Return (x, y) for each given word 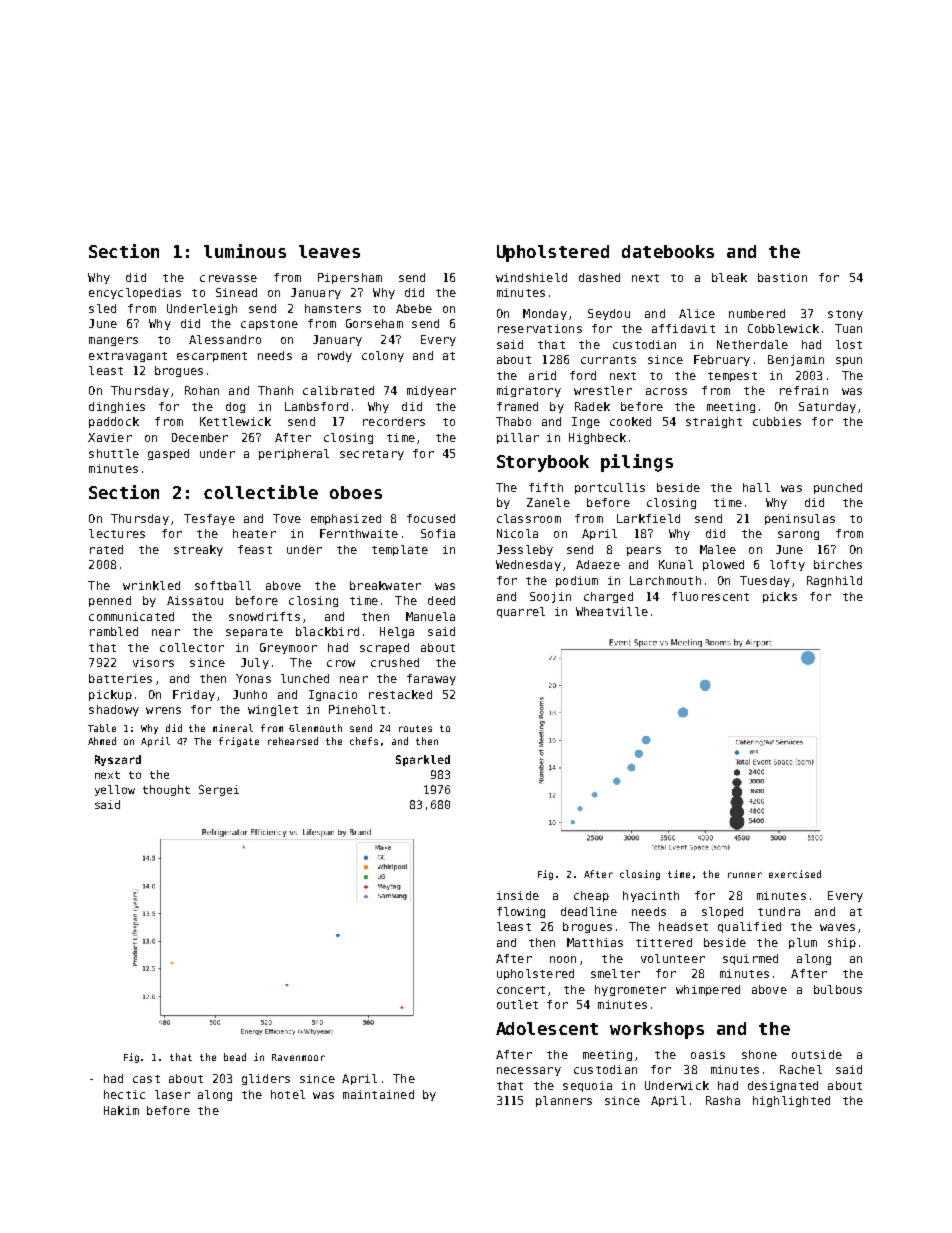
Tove (287, 518)
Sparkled (423, 760)
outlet (517, 1004)
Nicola (517, 533)
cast (146, 1079)
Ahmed (102, 741)
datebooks (668, 251)
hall (756, 487)
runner (745, 875)
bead (235, 1057)
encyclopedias (135, 293)
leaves (329, 251)
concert (521, 990)
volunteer (673, 958)
